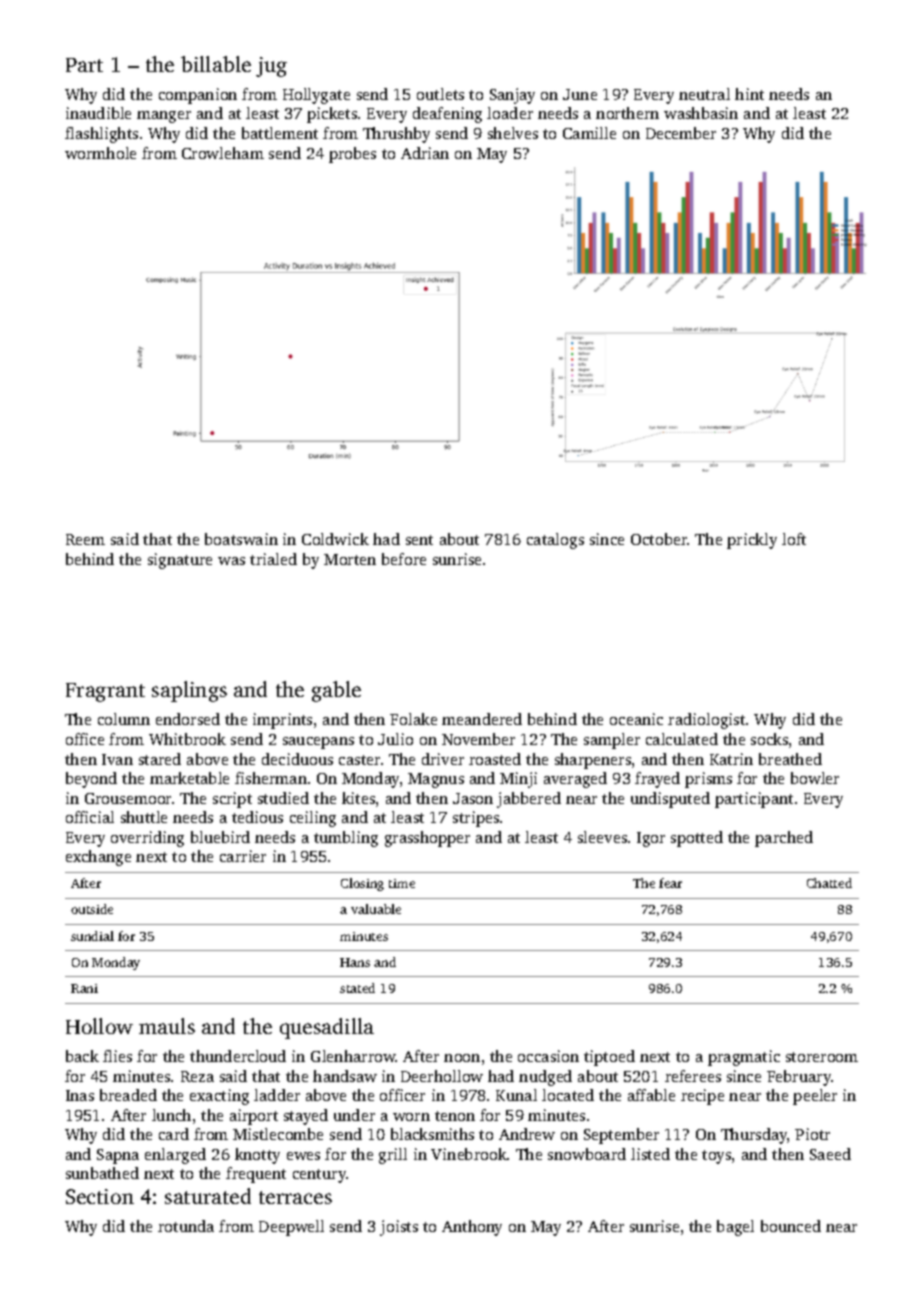 The image size is (924, 1308). I want to click on Closing, so click(362, 884).
